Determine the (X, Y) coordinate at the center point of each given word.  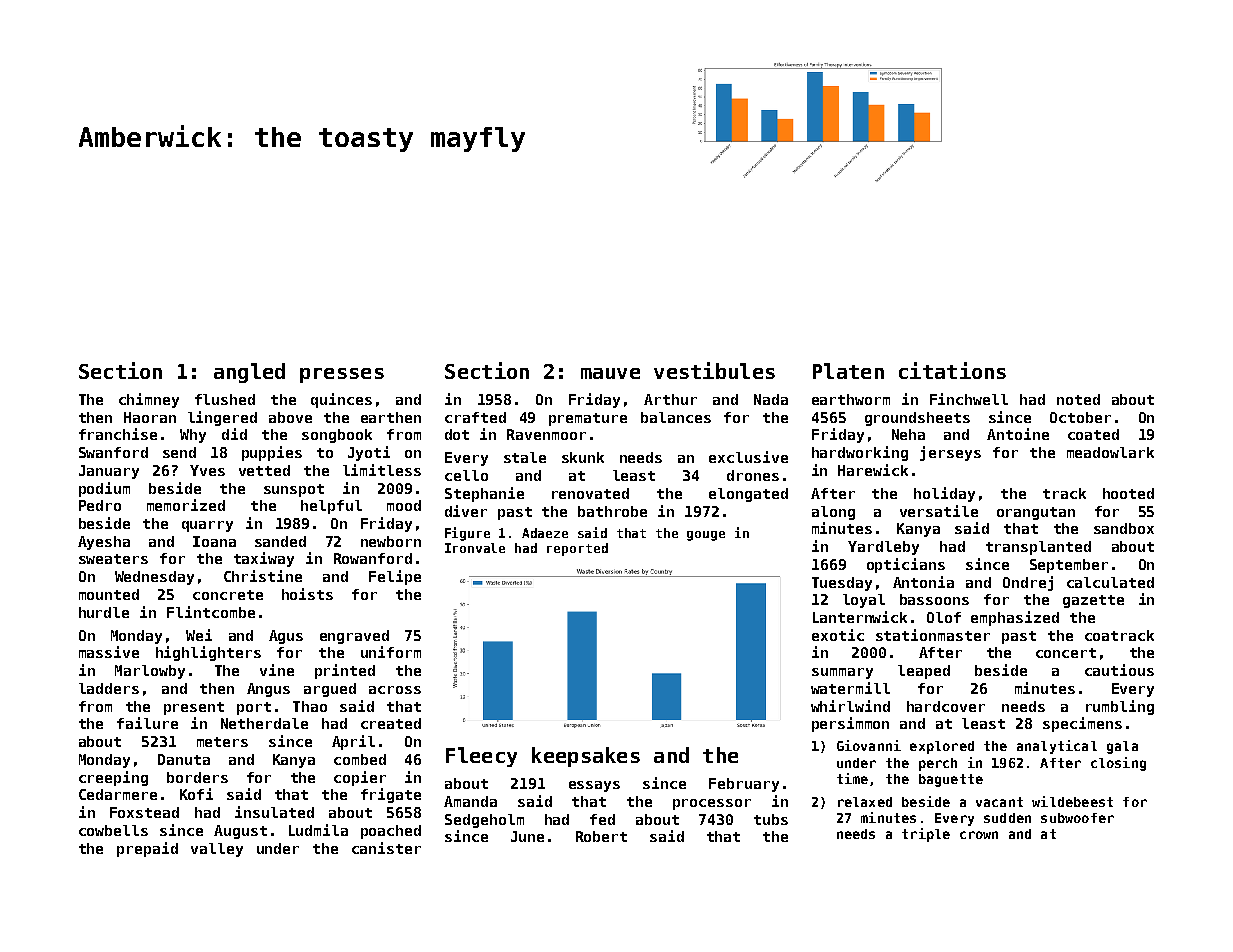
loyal (864, 601)
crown (979, 835)
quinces (341, 400)
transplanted (1038, 548)
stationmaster (933, 635)
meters (222, 742)
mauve (610, 373)
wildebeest (1072, 801)
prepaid (147, 849)
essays (594, 786)
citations (952, 370)
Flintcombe (211, 612)
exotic (838, 635)
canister (386, 848)
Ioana (214, 541)
